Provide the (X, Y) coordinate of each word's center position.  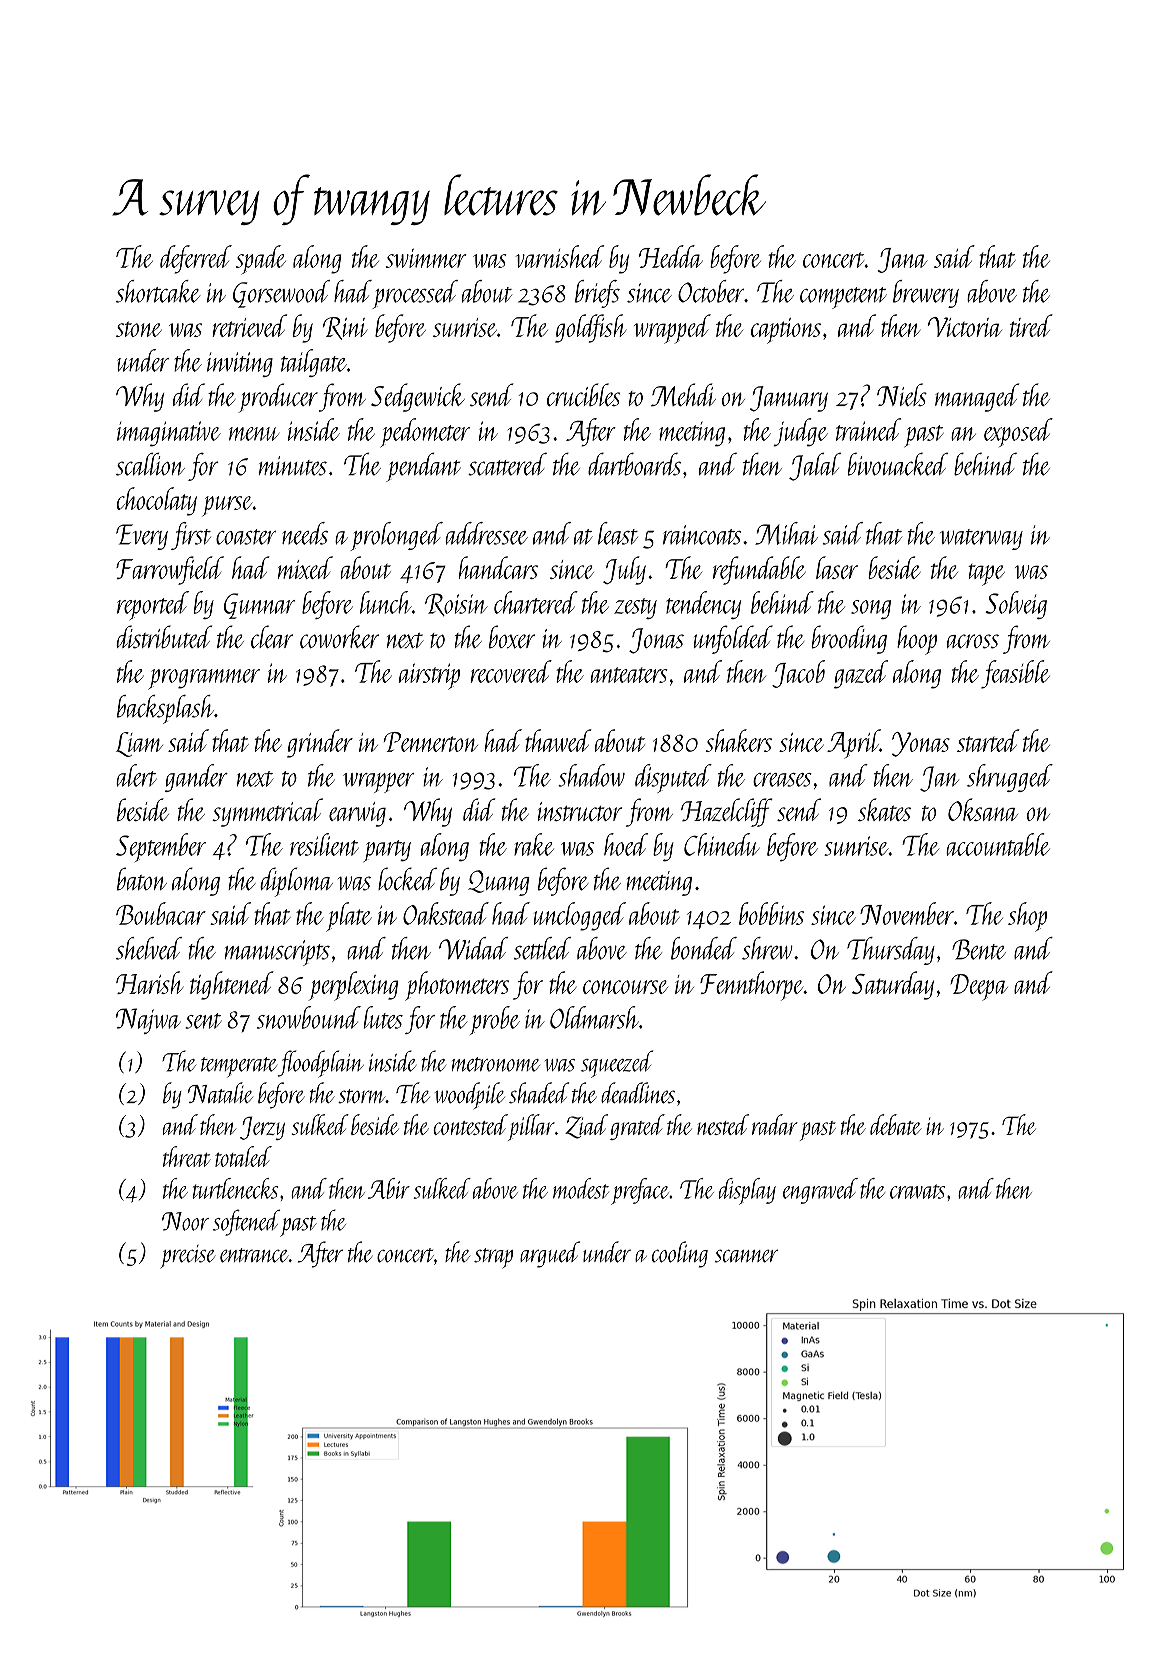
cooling (680, 1254)
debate (896, 1124)
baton (142, 879)
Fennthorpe (751, 986)
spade (261, 259)
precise (188, 1256)
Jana (903, 260)
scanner (746, 1256)
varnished (560, 256)
